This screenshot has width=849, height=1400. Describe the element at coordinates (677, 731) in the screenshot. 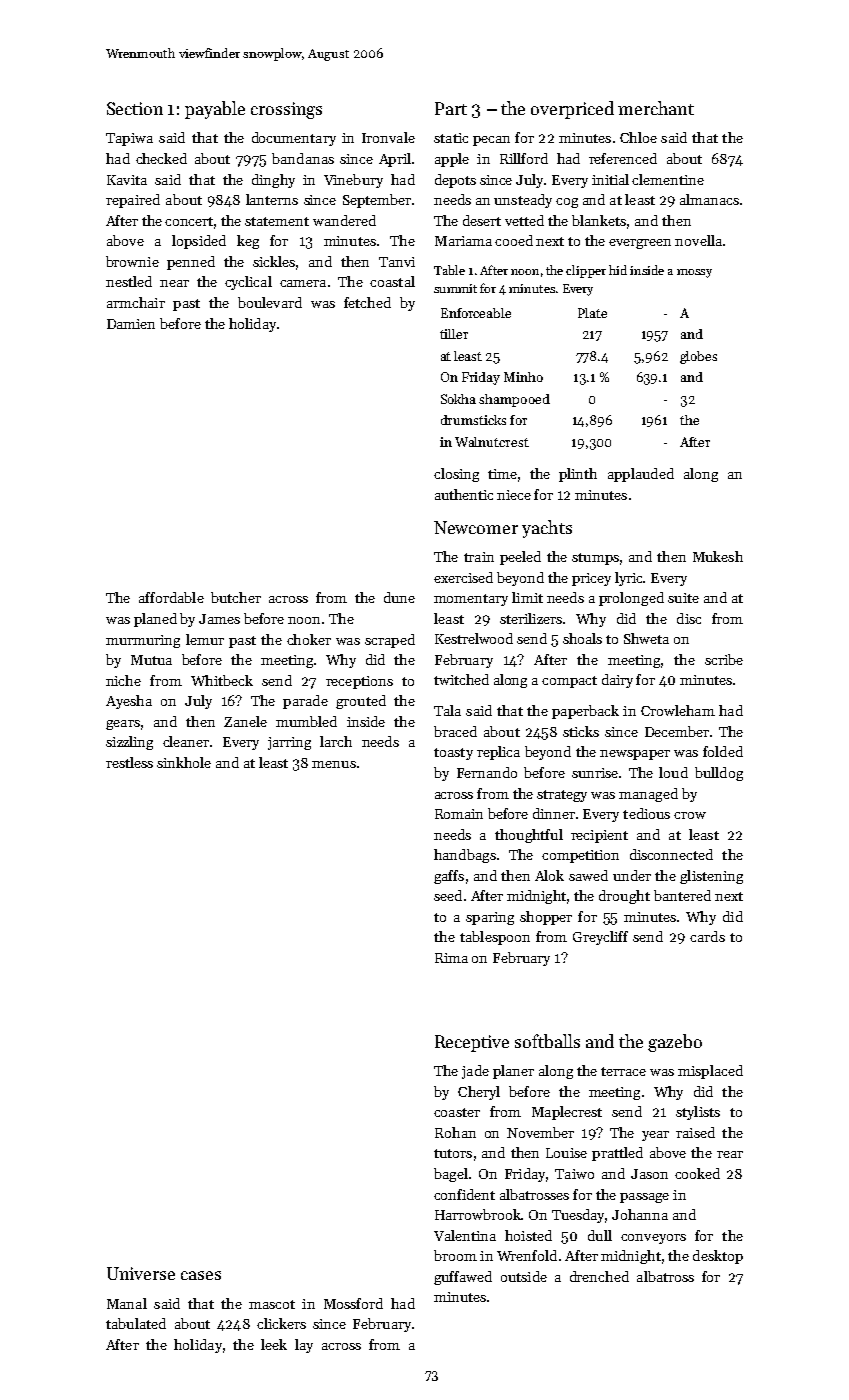

I see `December` at that location.
